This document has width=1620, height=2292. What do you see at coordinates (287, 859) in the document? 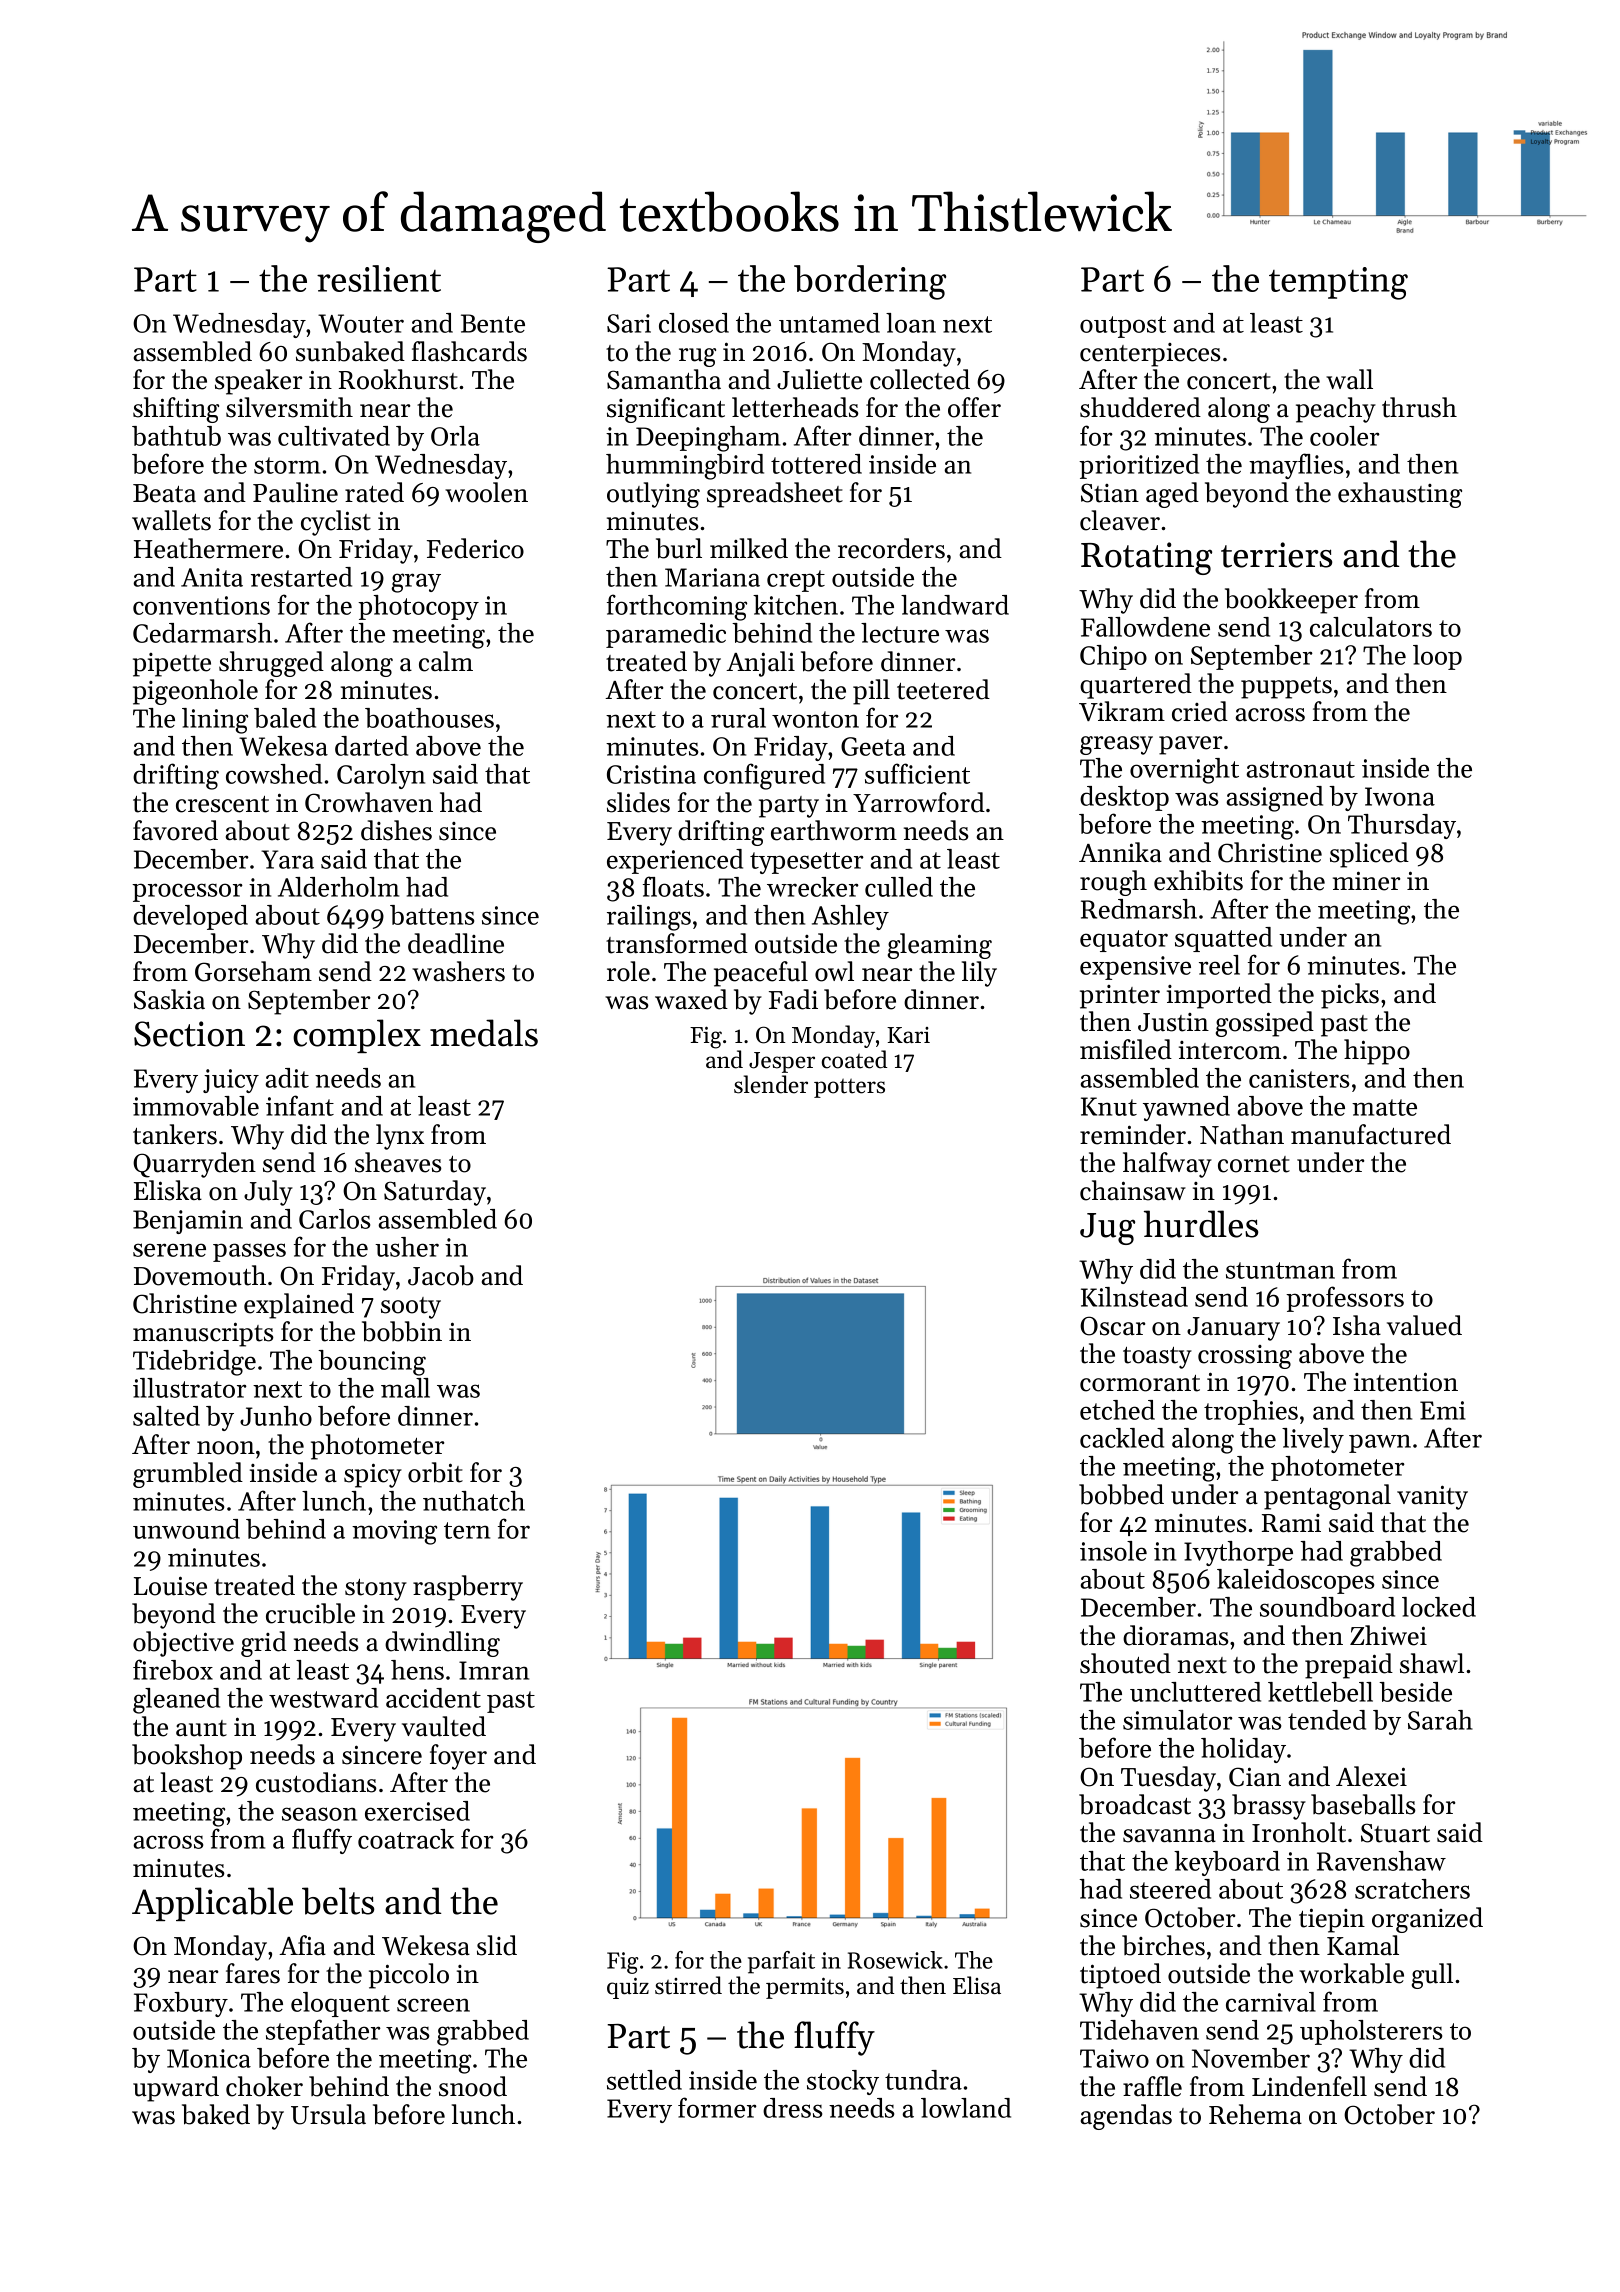
I see `Yara` at bounding box center [287, 859].
